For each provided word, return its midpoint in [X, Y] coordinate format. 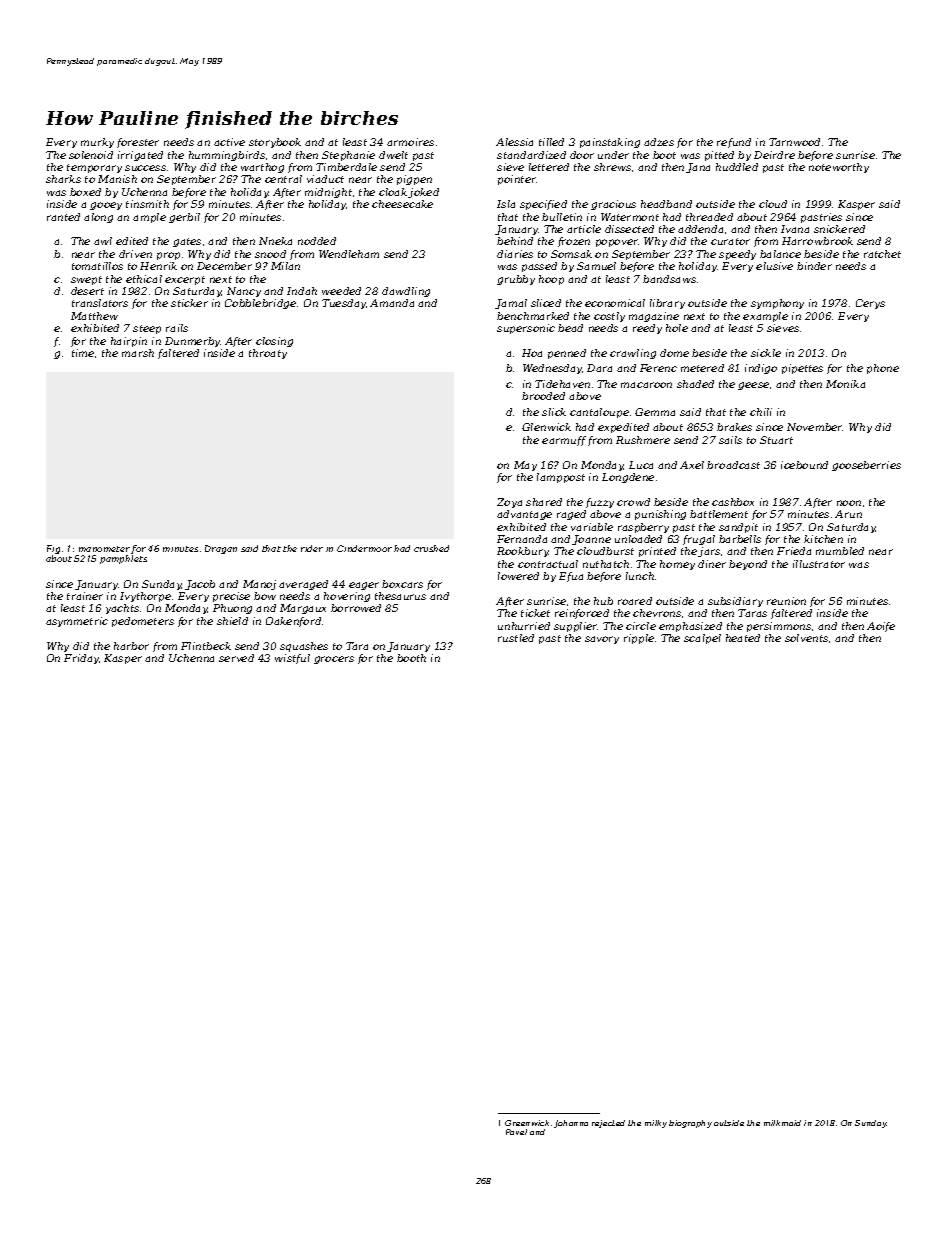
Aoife [881, 627]
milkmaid [782, 1123]
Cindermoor [364, 548]
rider [312, 548]
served [236, 658]
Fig [53, 549]
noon [849, 503]
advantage [524, 515]
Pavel [516, 1132]
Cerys [870, 304]
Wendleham [349, 254]
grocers [334, 660]
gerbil [184, 218]
